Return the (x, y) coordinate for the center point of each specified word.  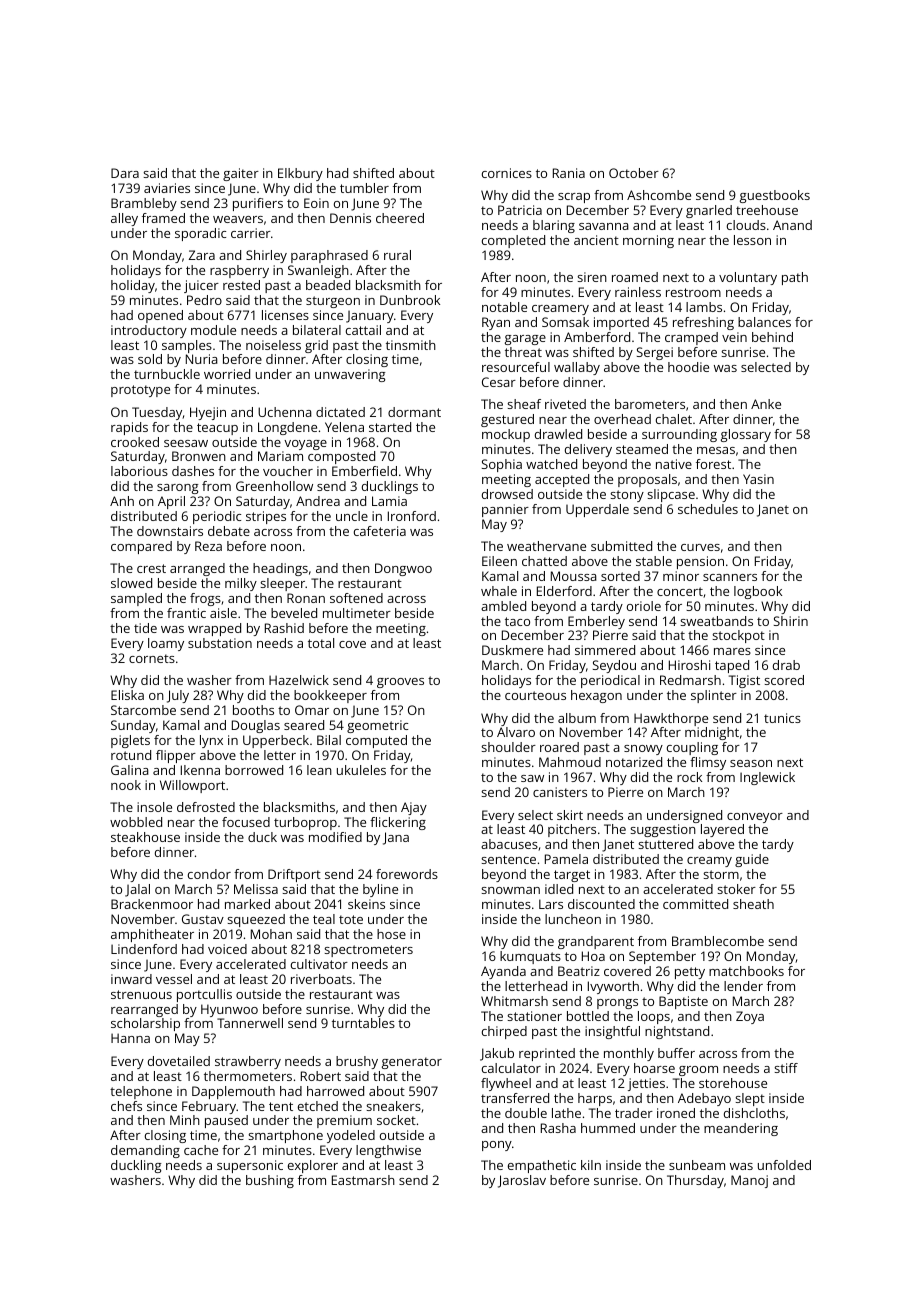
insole (154, 807)
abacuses (509, 844)
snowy (643, 750)
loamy (166, 644)
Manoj (749, 1181)
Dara (125, 173)
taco (517, 621)
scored (784, 680)
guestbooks (775, 196)
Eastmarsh (363, 1180)
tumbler (364, 188)
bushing (270, 1181)
